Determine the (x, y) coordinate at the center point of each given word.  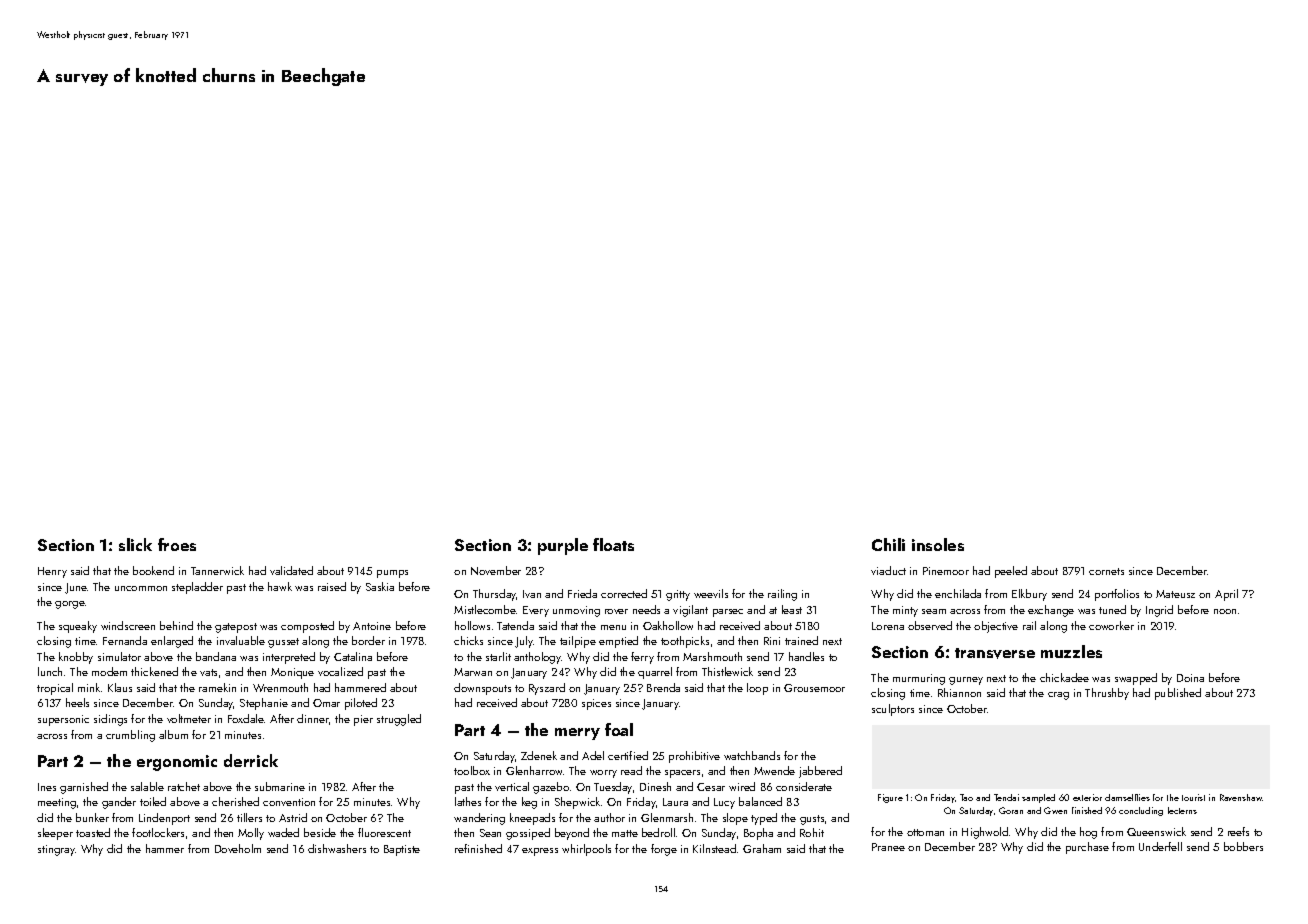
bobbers (1243, 846)
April (1226, 595)
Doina (1190, 678)
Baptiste (402, 850)
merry (577, 734)
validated (291, 570)
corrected (624, 593)
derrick (251, 760)
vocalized (340, 671)
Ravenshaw (1241, 797)
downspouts (482, 689)
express (540, 852)
